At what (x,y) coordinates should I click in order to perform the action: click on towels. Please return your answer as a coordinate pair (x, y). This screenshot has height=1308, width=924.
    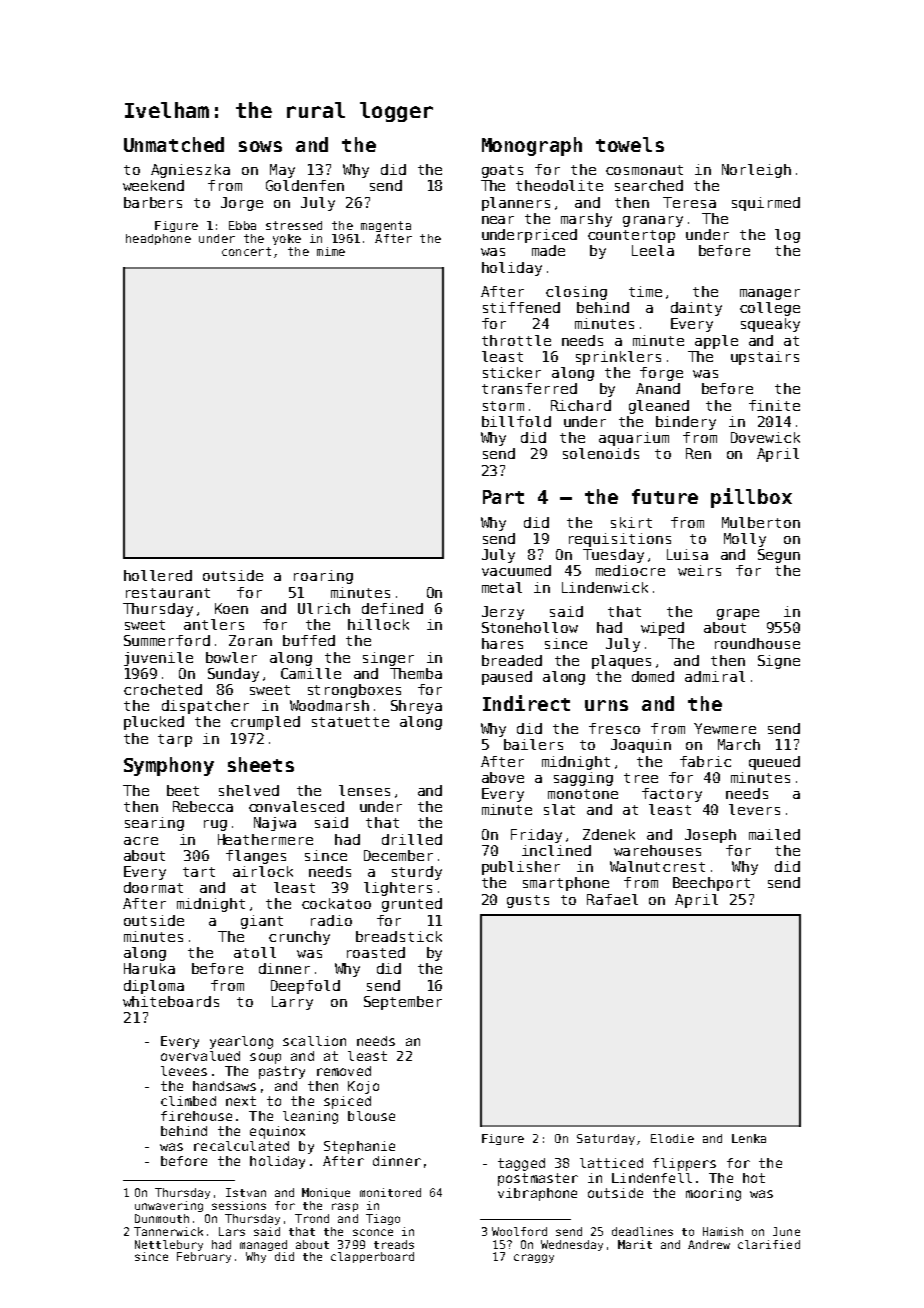
    Looking at the image, I should click on (630, 144).
